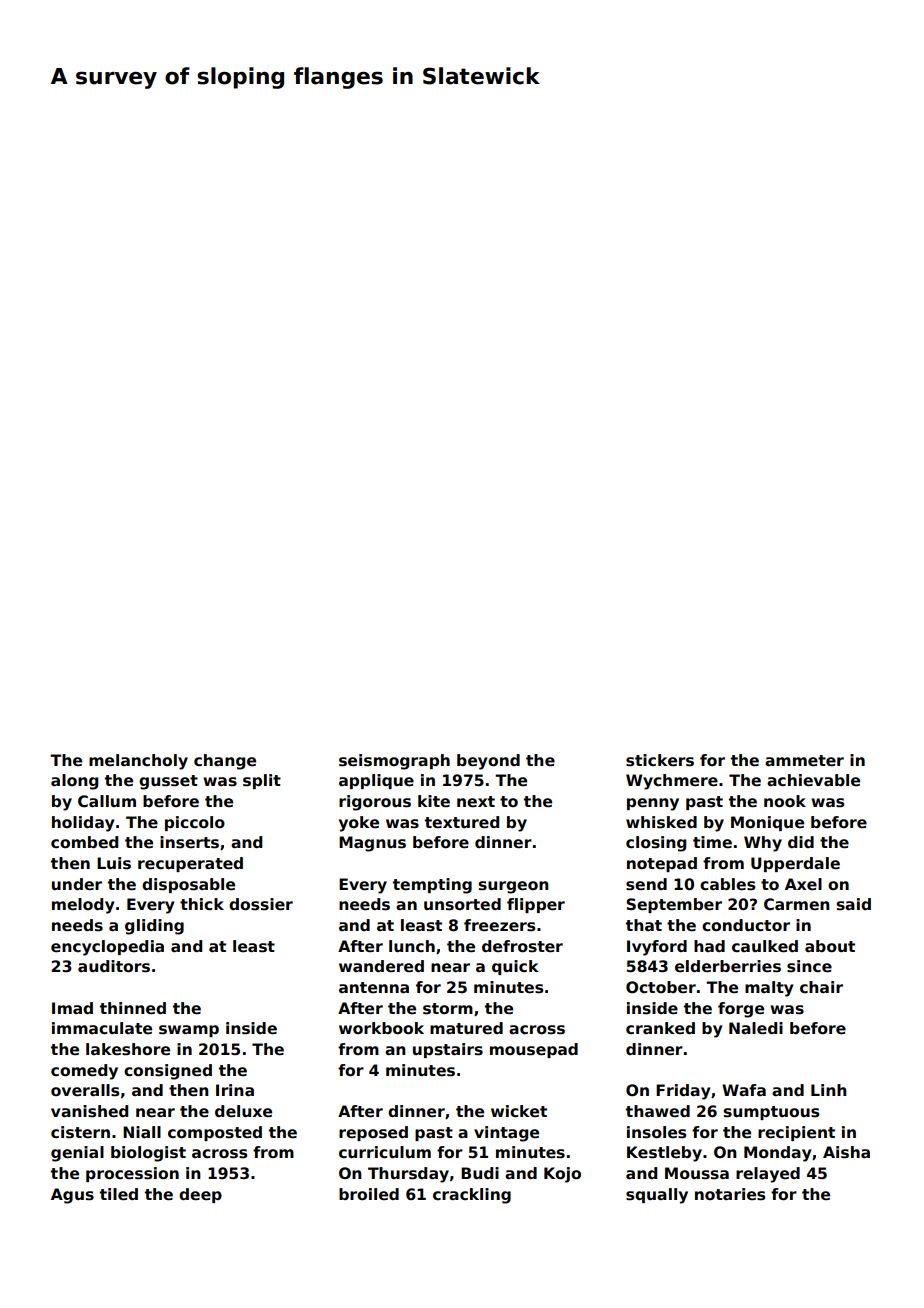 The height and width of the image is (1308, 924). Describe the element at coordinates (225, 762) in the image. I see `change` at that location.
